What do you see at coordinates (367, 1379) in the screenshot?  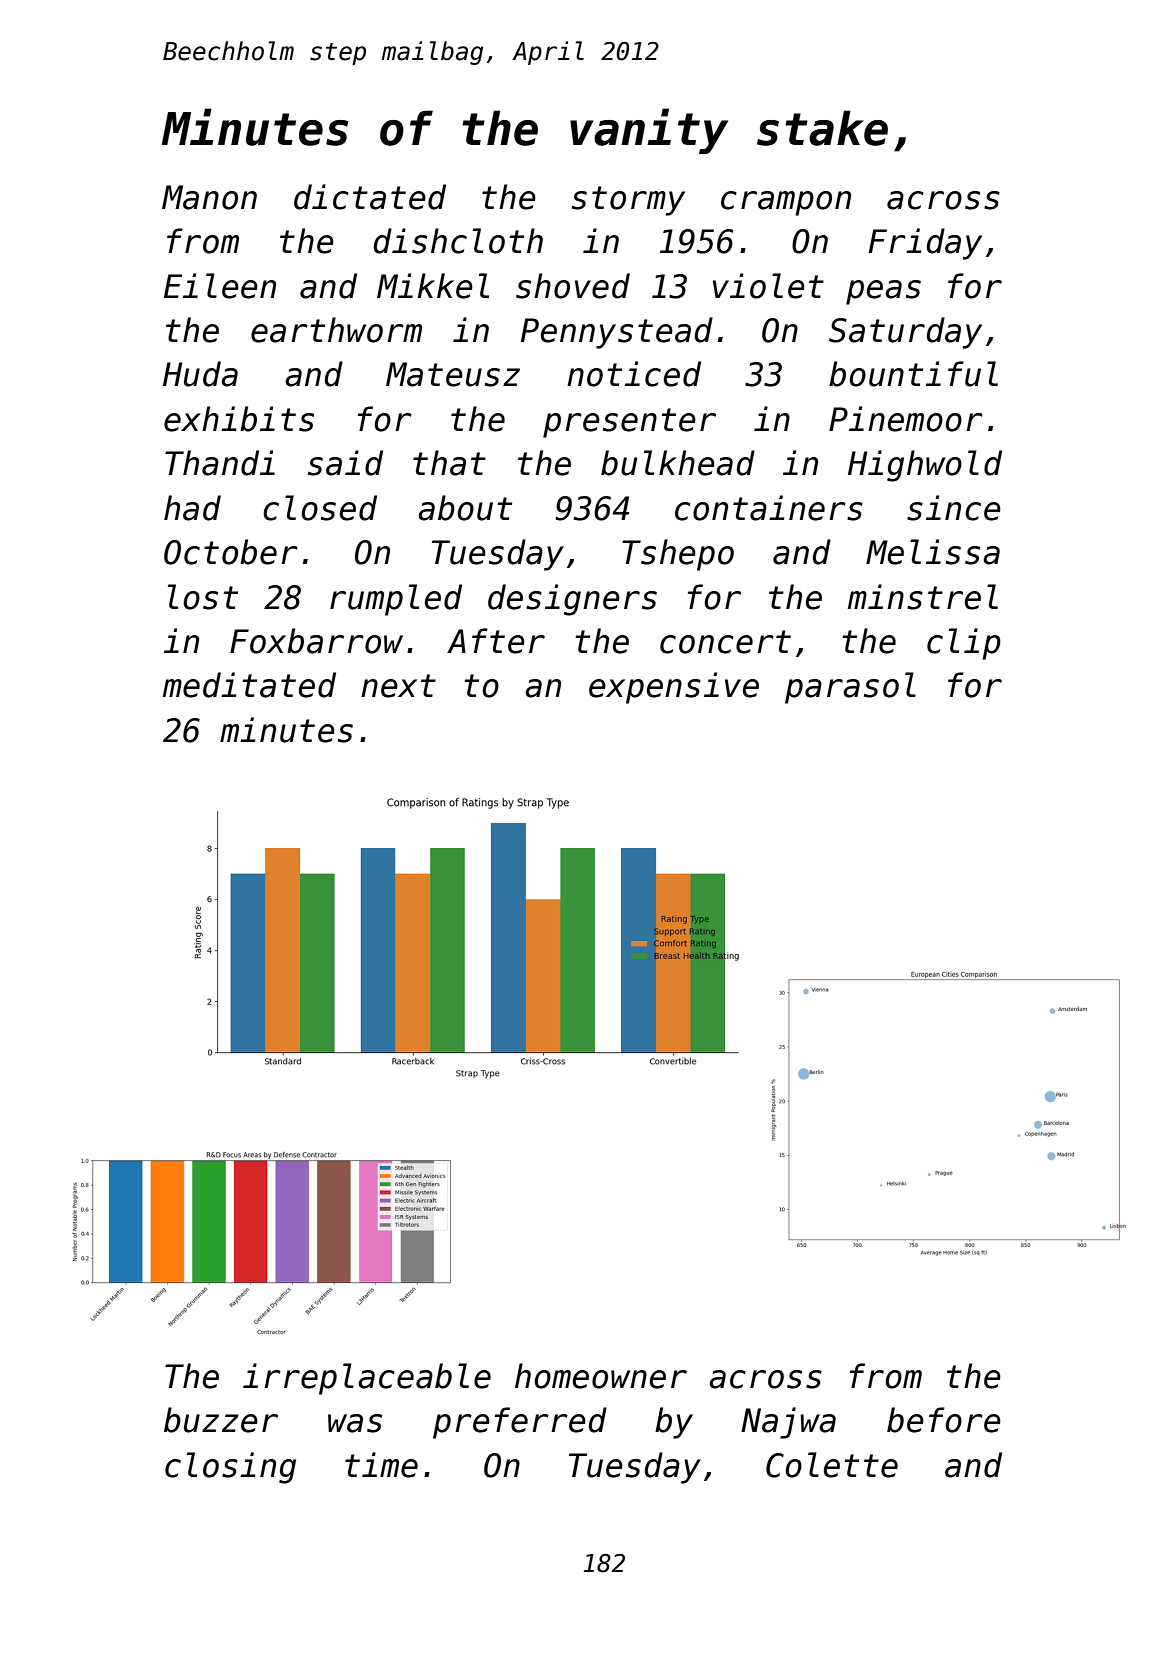 I see `irreplaceable` at bounding box center [367, 1379].
